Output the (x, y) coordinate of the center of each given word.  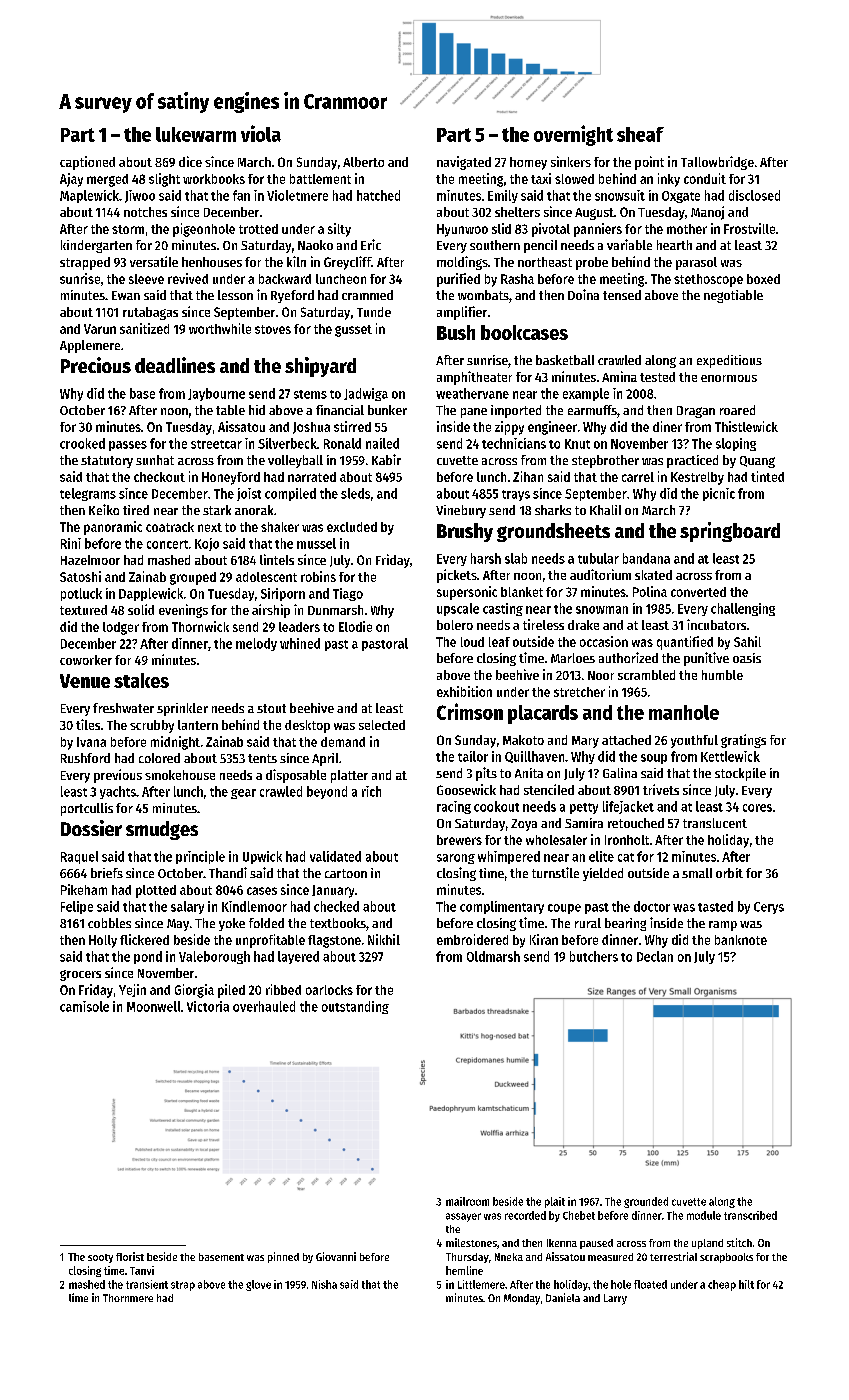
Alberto (363, 162)
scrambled (646, 675)
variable (629, 244)
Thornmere (128, 1298)
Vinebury (461, 511)
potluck (81, 594)
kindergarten (96, 246)
